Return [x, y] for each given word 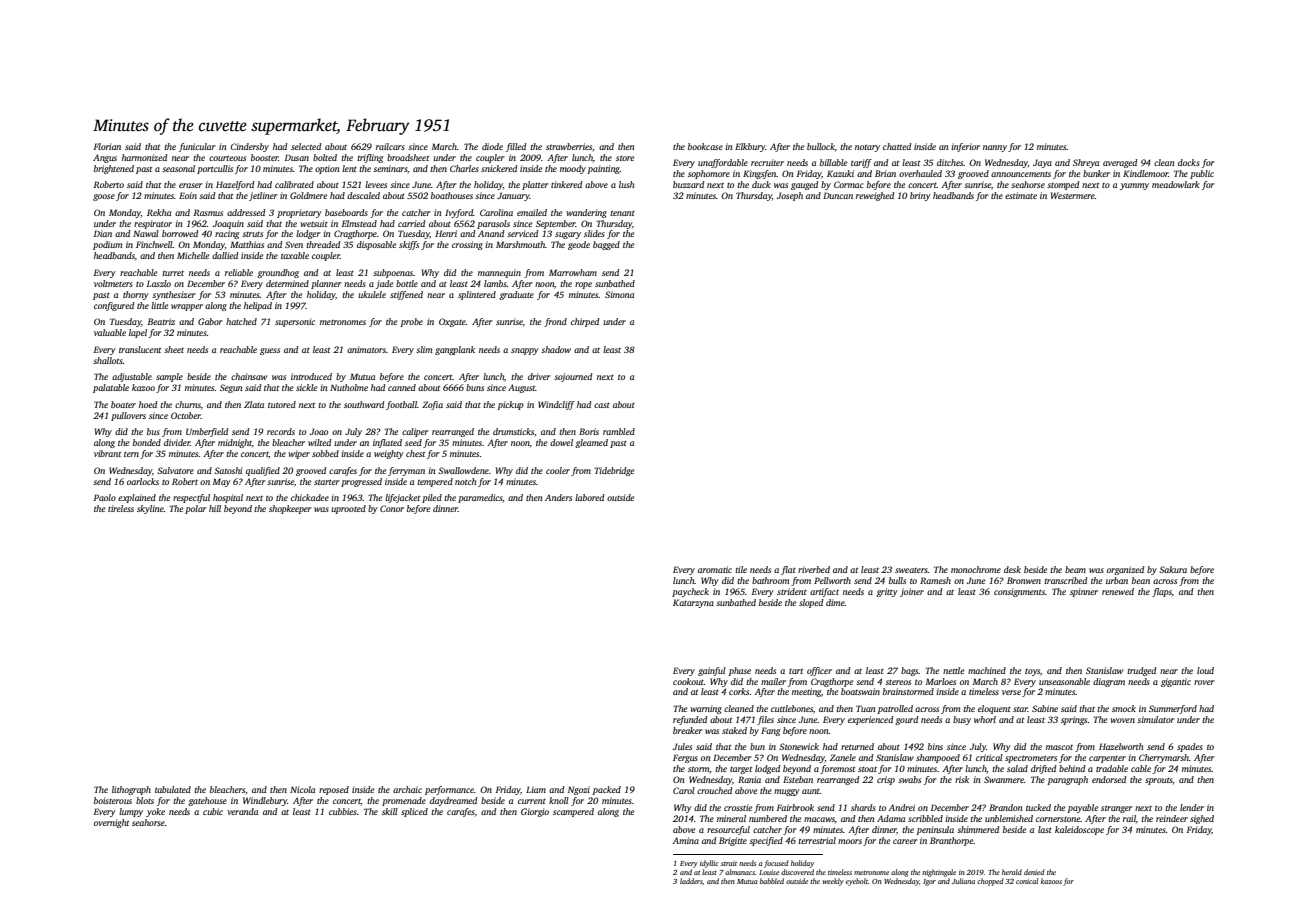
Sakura [1173, 569]
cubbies [343, 811]
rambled [619, 431]
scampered [573, 812]
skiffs [409, 245]
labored [589, 497]
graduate [516, 295]
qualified [263, 471]
